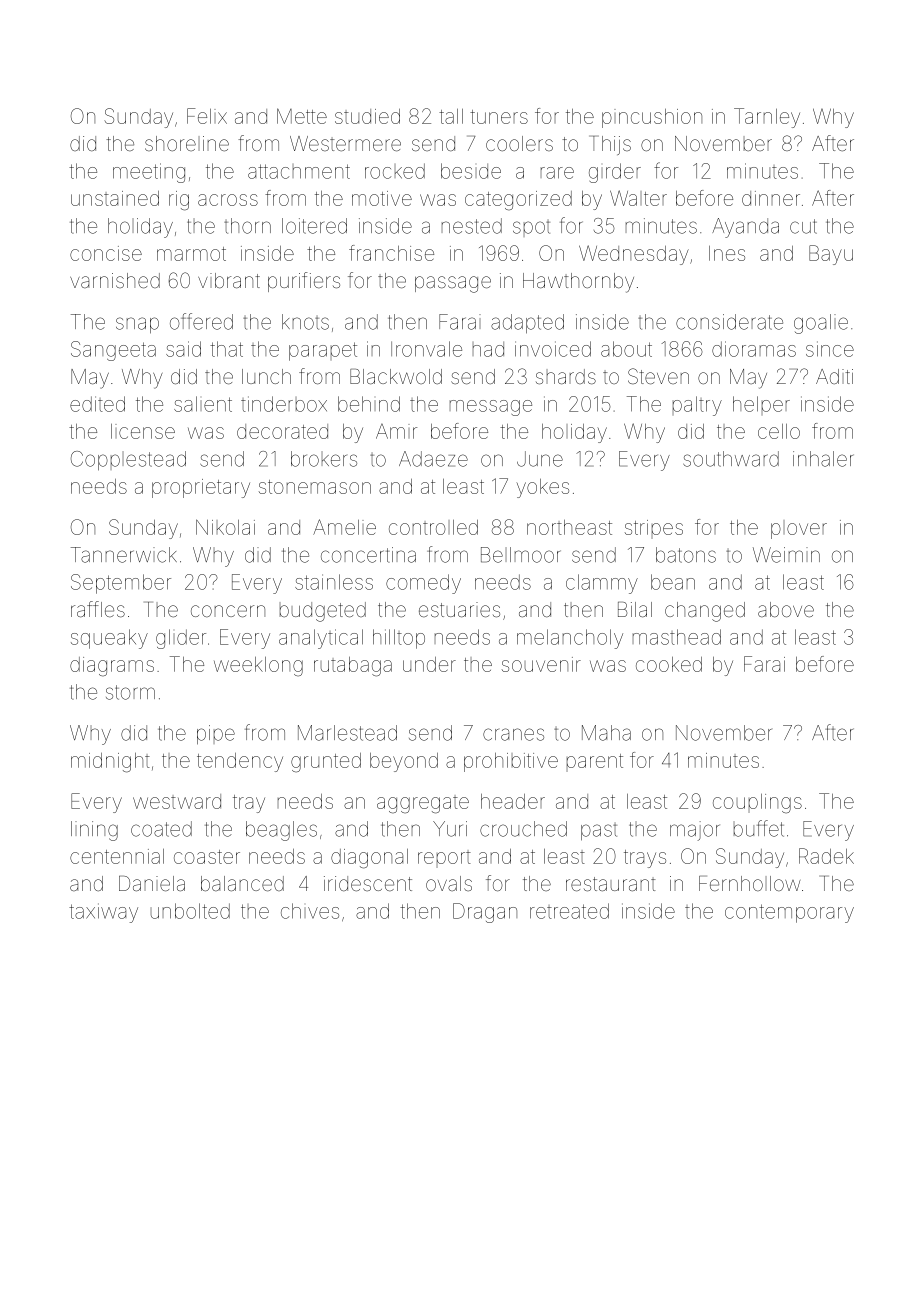  Describe the element at coordinates (429, 664) in the document. I see `under` at that location.
